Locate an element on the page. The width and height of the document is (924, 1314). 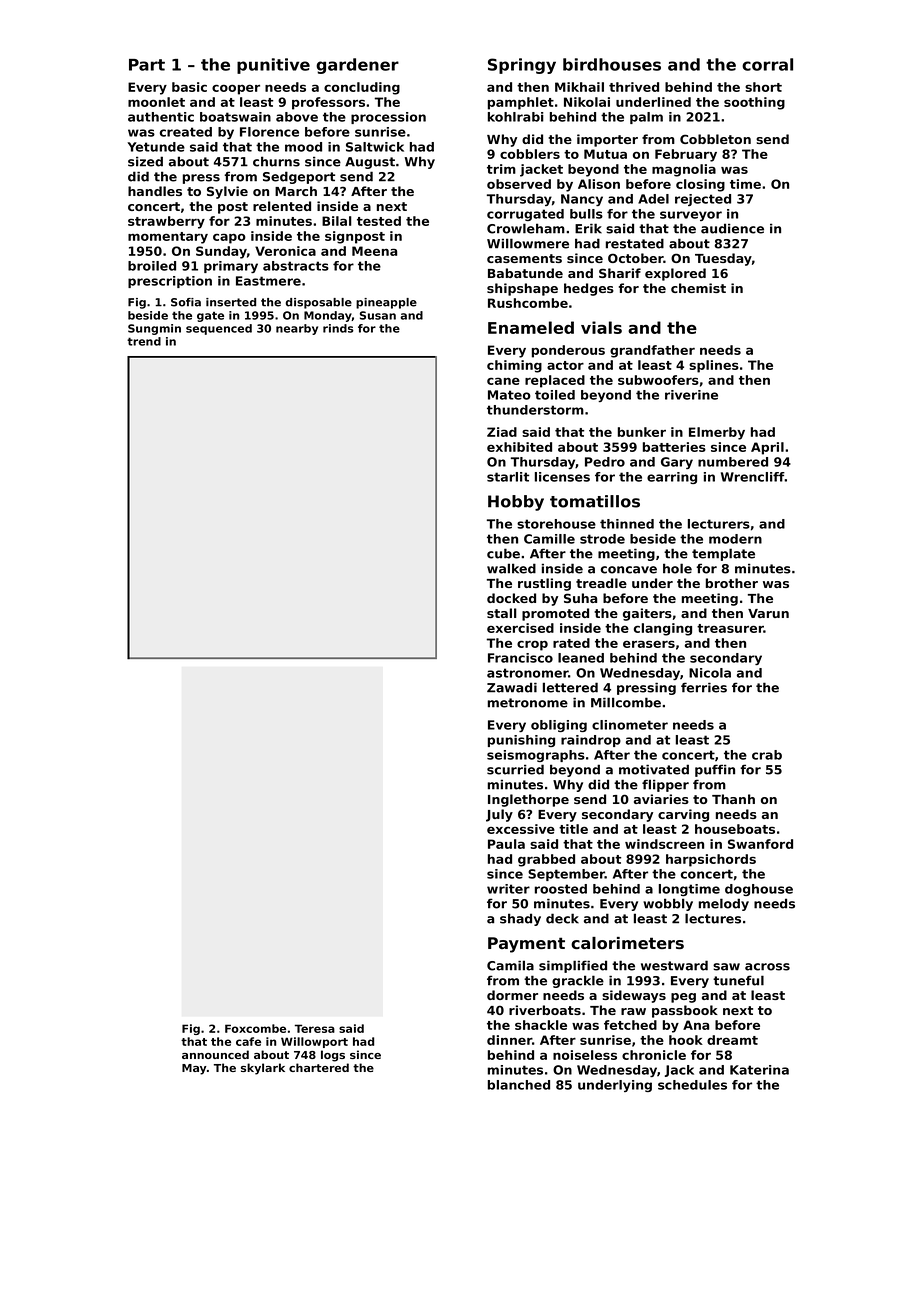
blanched is located at coordinates (519, 1085).
